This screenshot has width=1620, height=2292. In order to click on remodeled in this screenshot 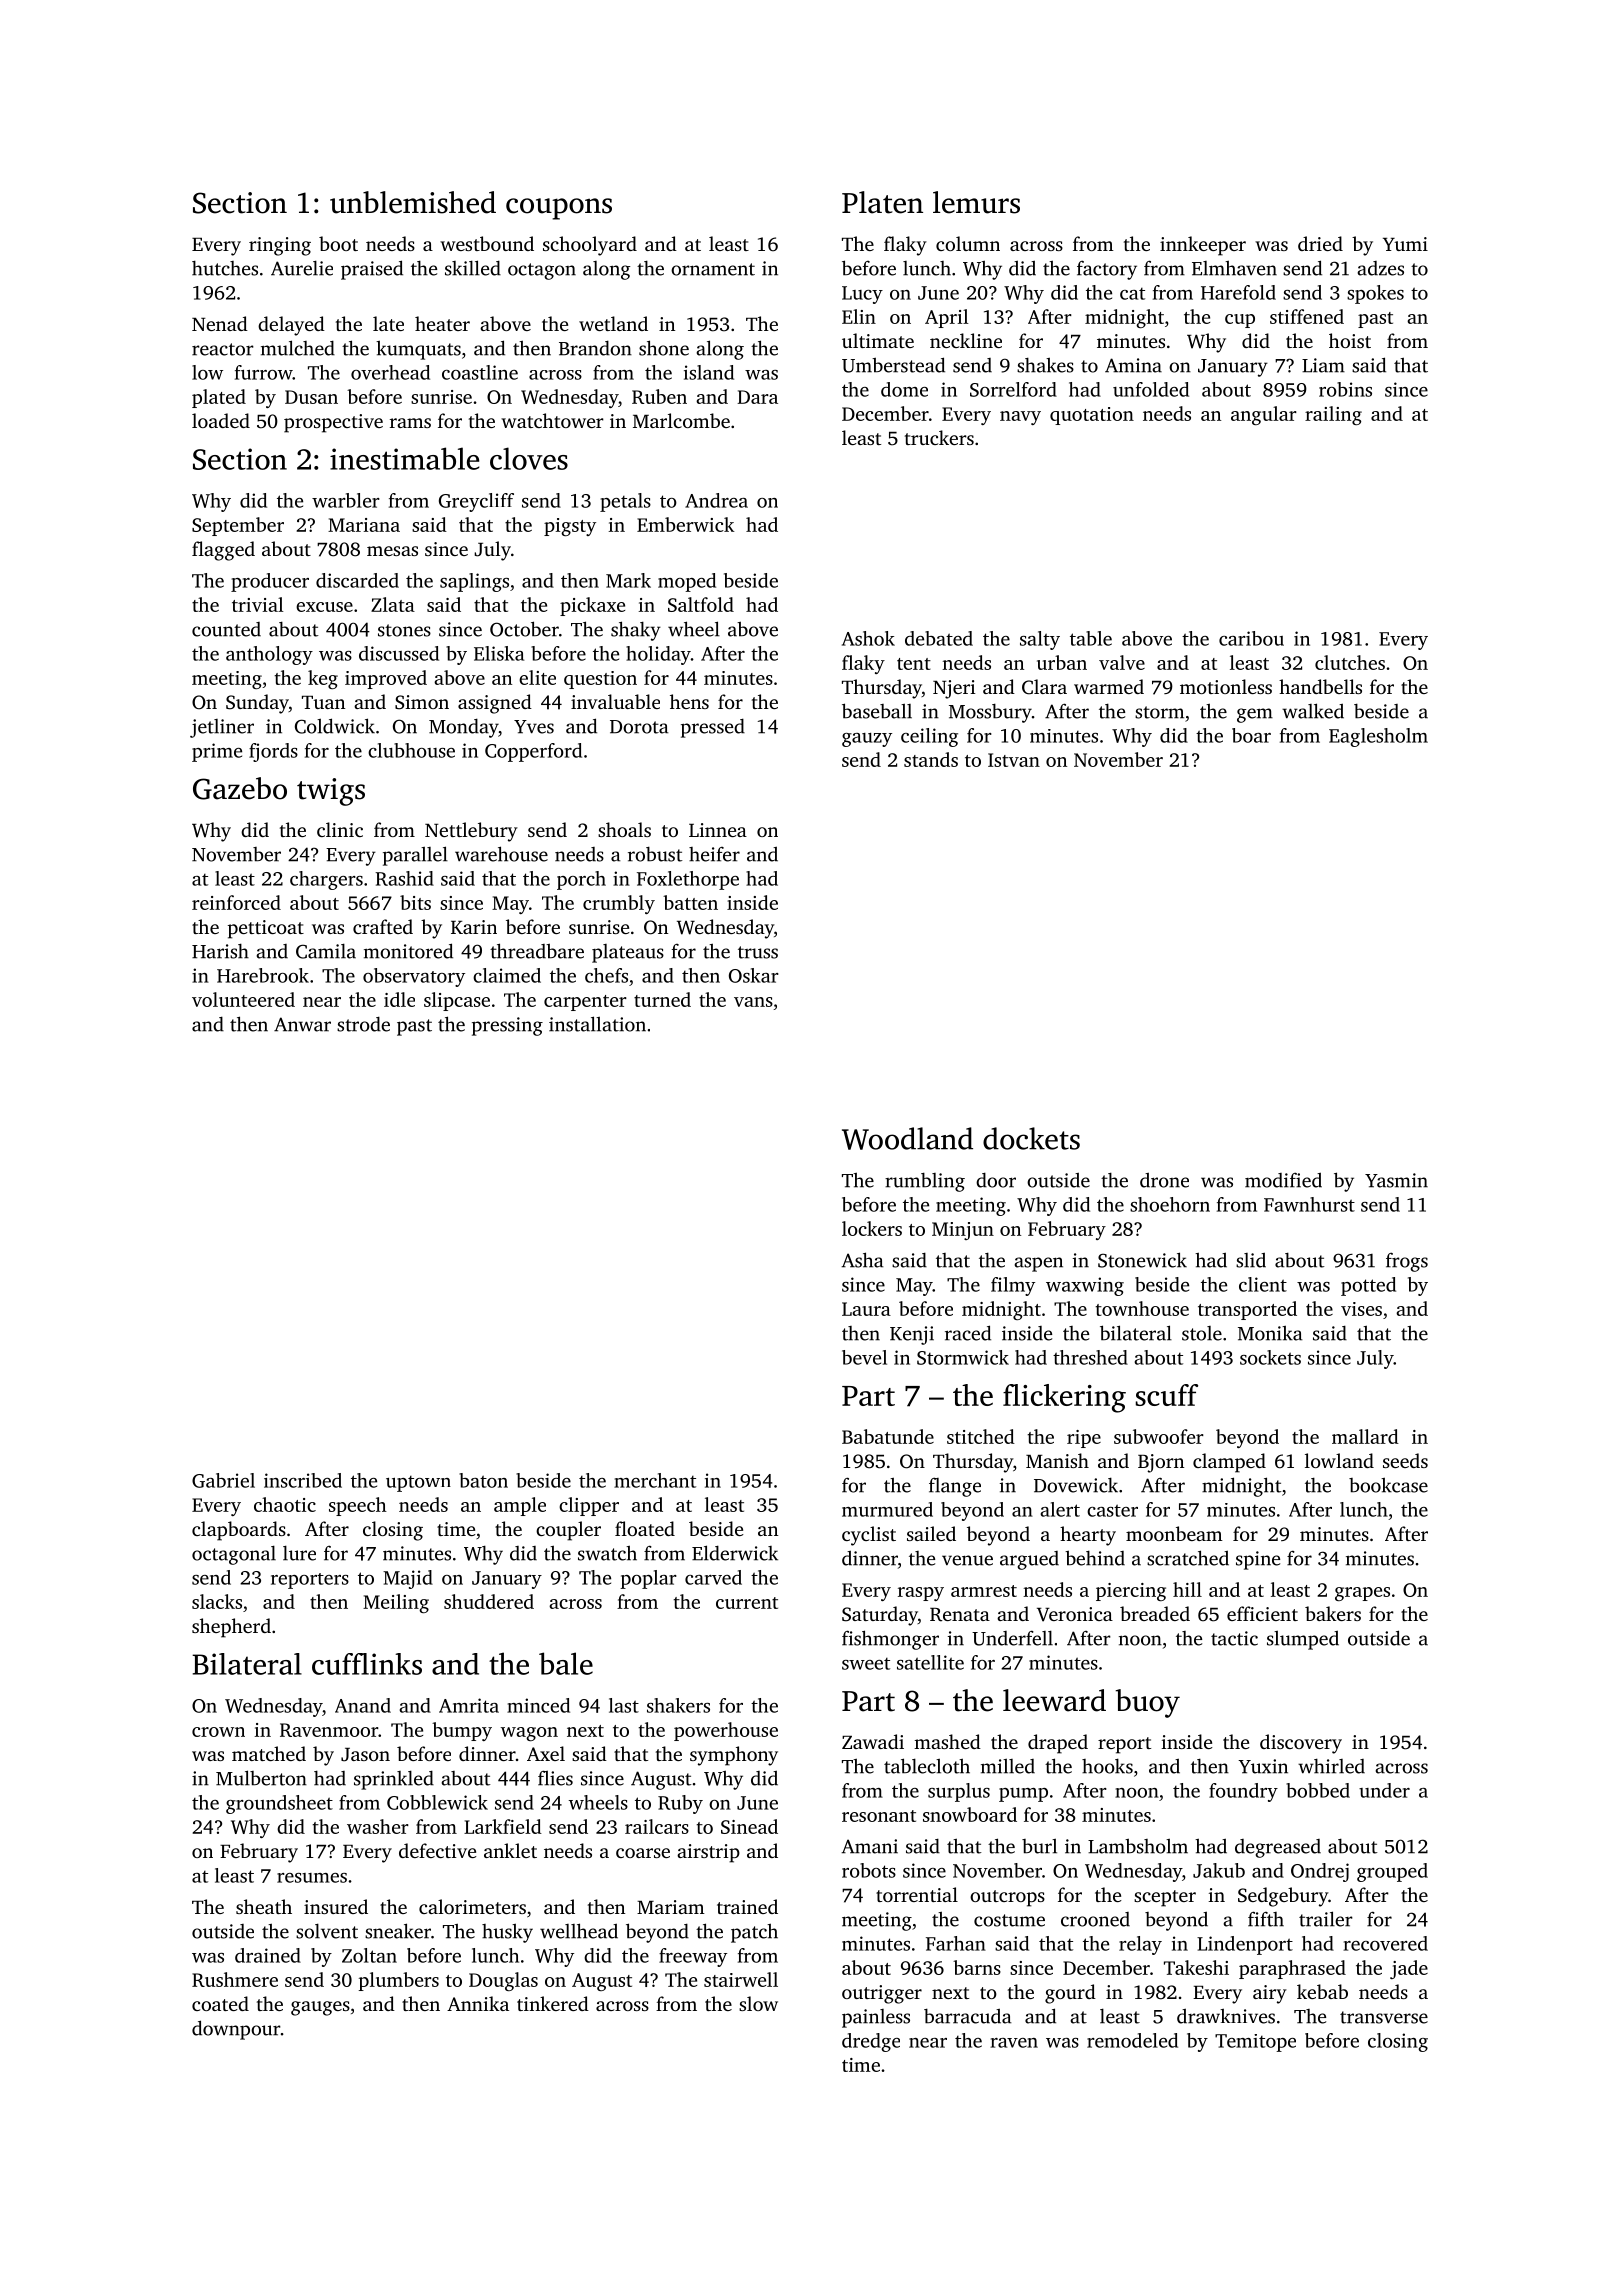, I will do `click(1132, 2040)`.
